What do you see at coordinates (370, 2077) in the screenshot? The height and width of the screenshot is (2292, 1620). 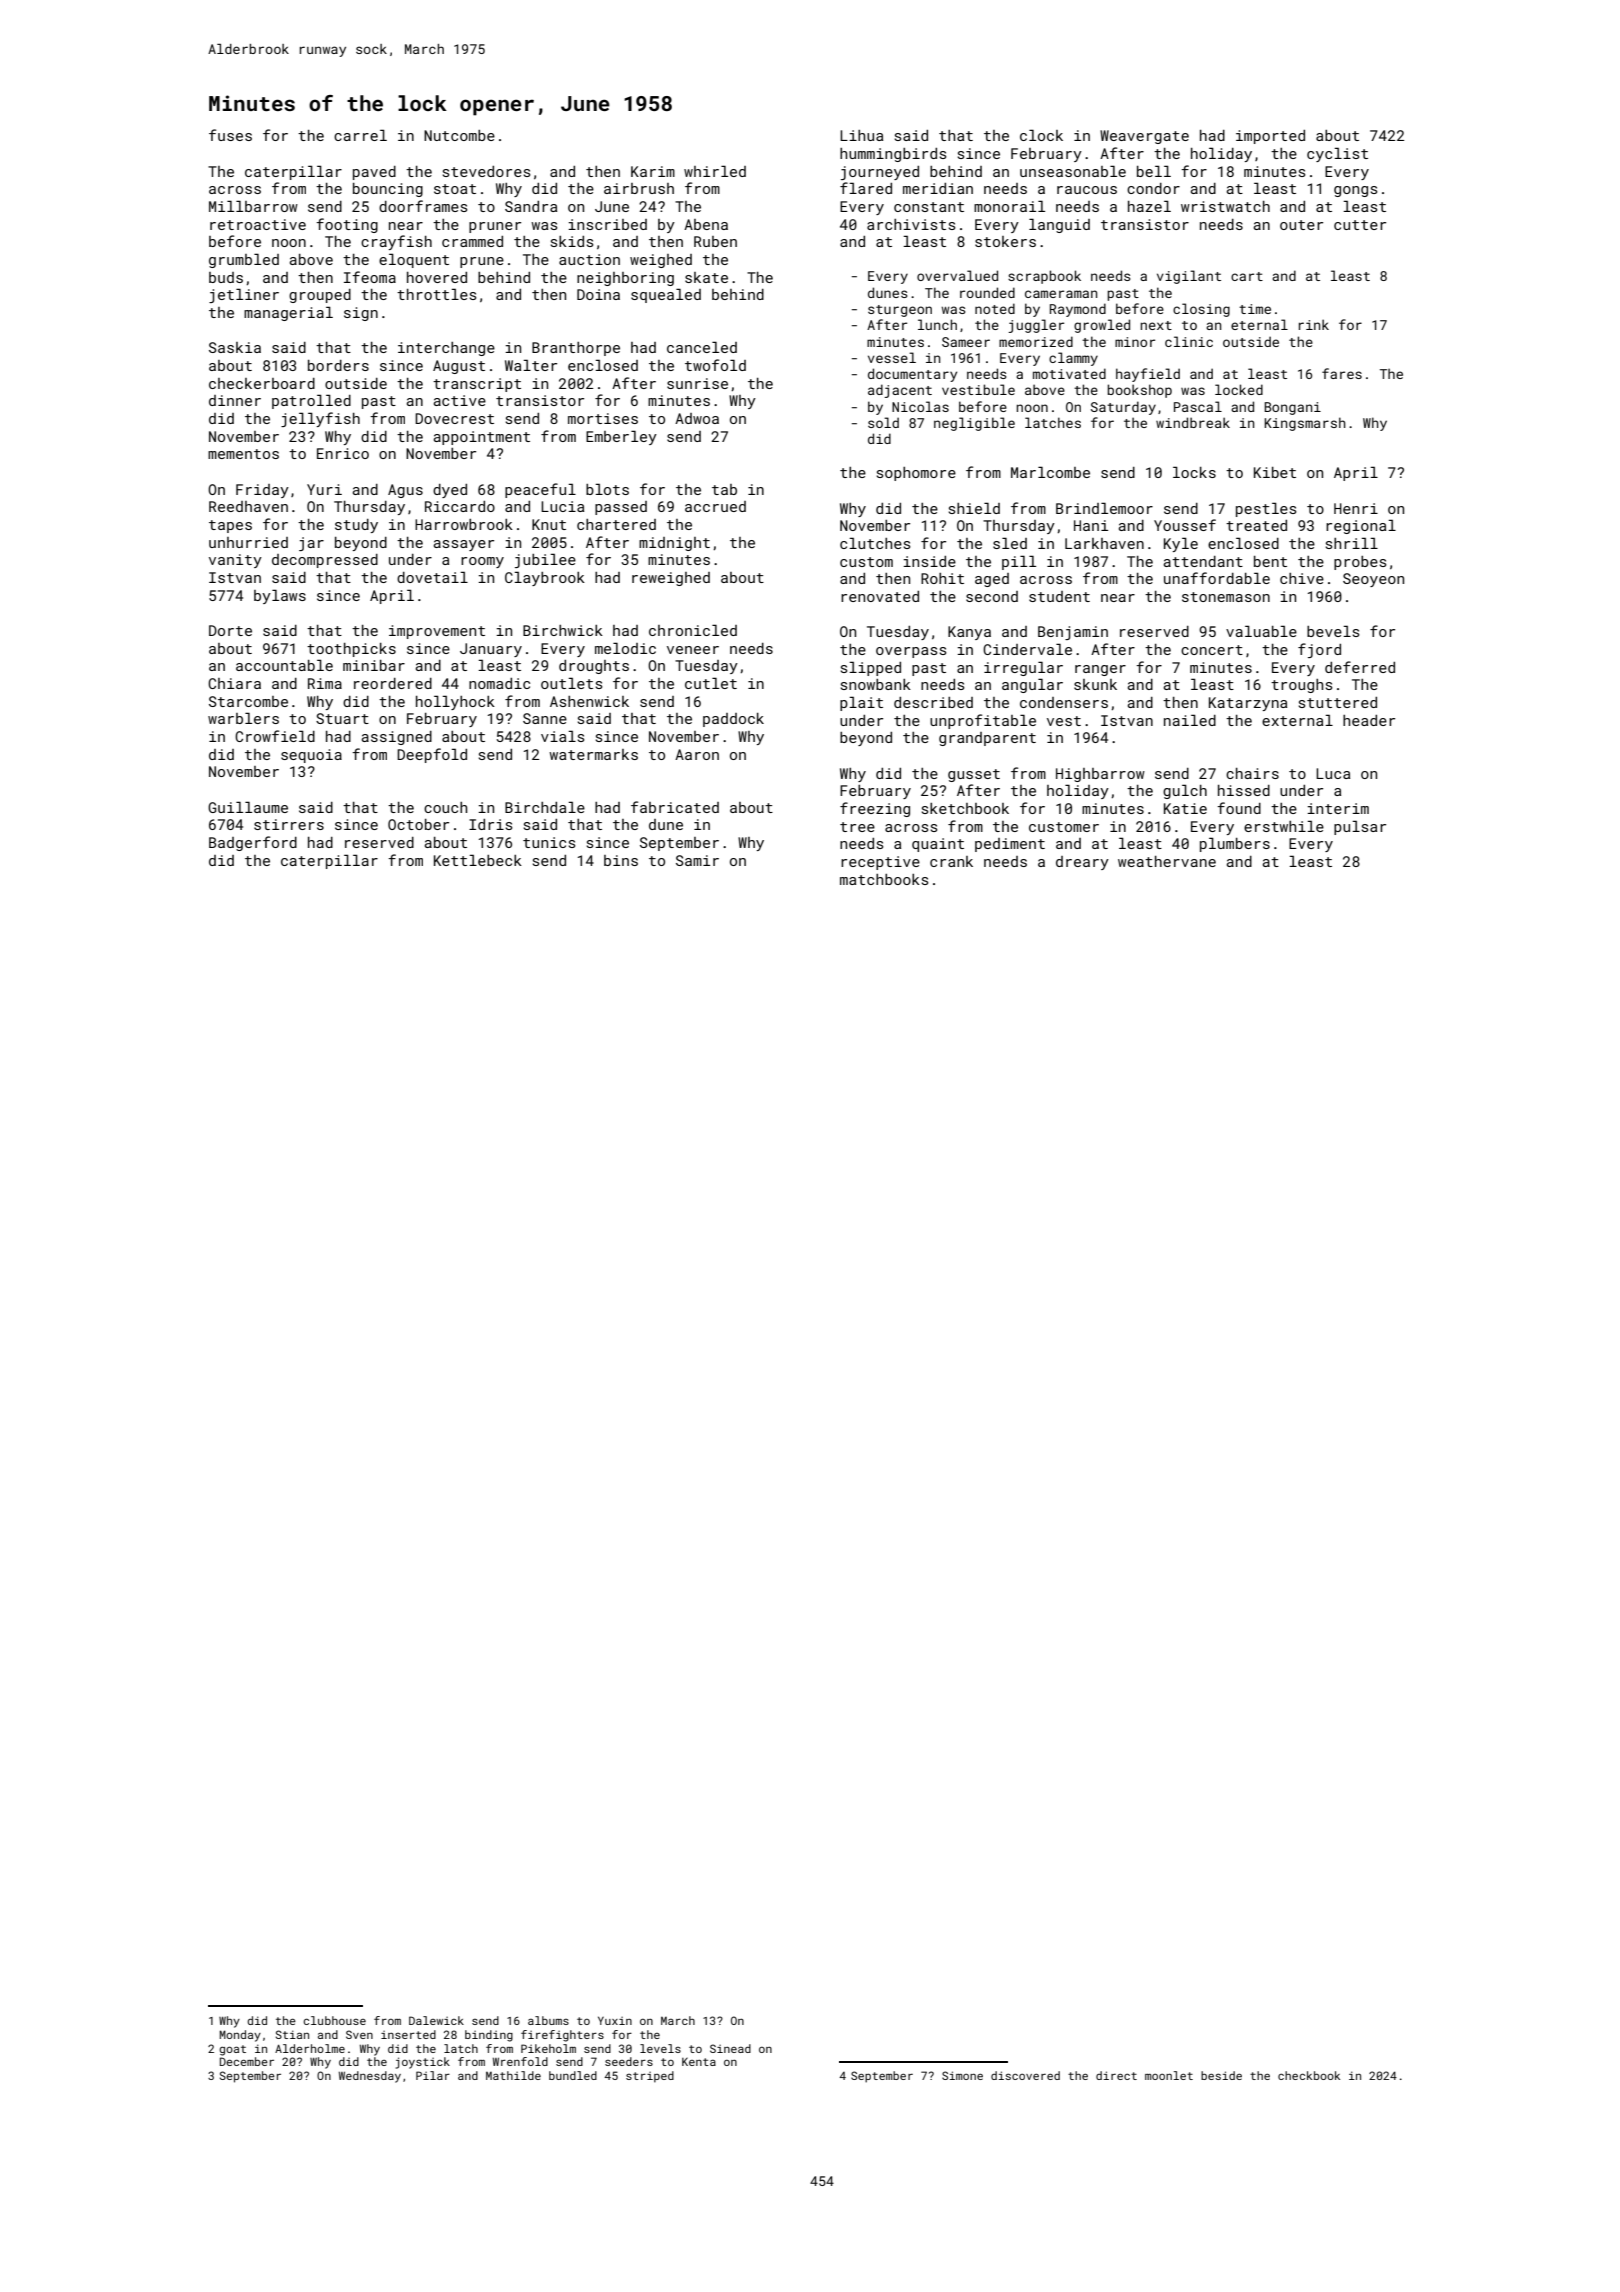 I see `Wednesday` at bounding box center [370, 2077].
